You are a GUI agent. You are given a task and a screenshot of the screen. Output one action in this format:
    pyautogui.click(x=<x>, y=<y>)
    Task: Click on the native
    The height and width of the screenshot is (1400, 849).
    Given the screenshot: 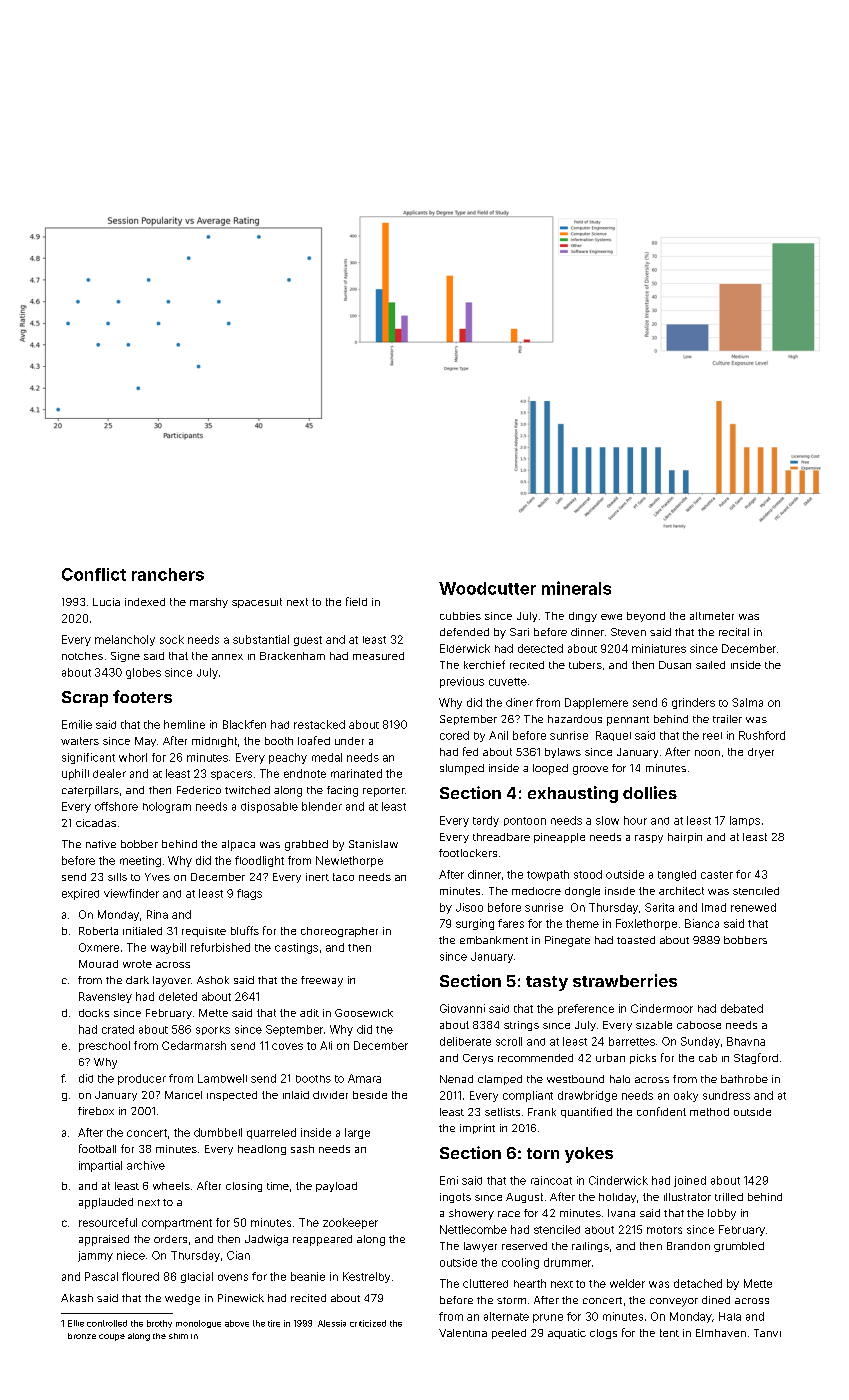 What is the action you would take?
    pyautogui.click(x=101, y=844)
